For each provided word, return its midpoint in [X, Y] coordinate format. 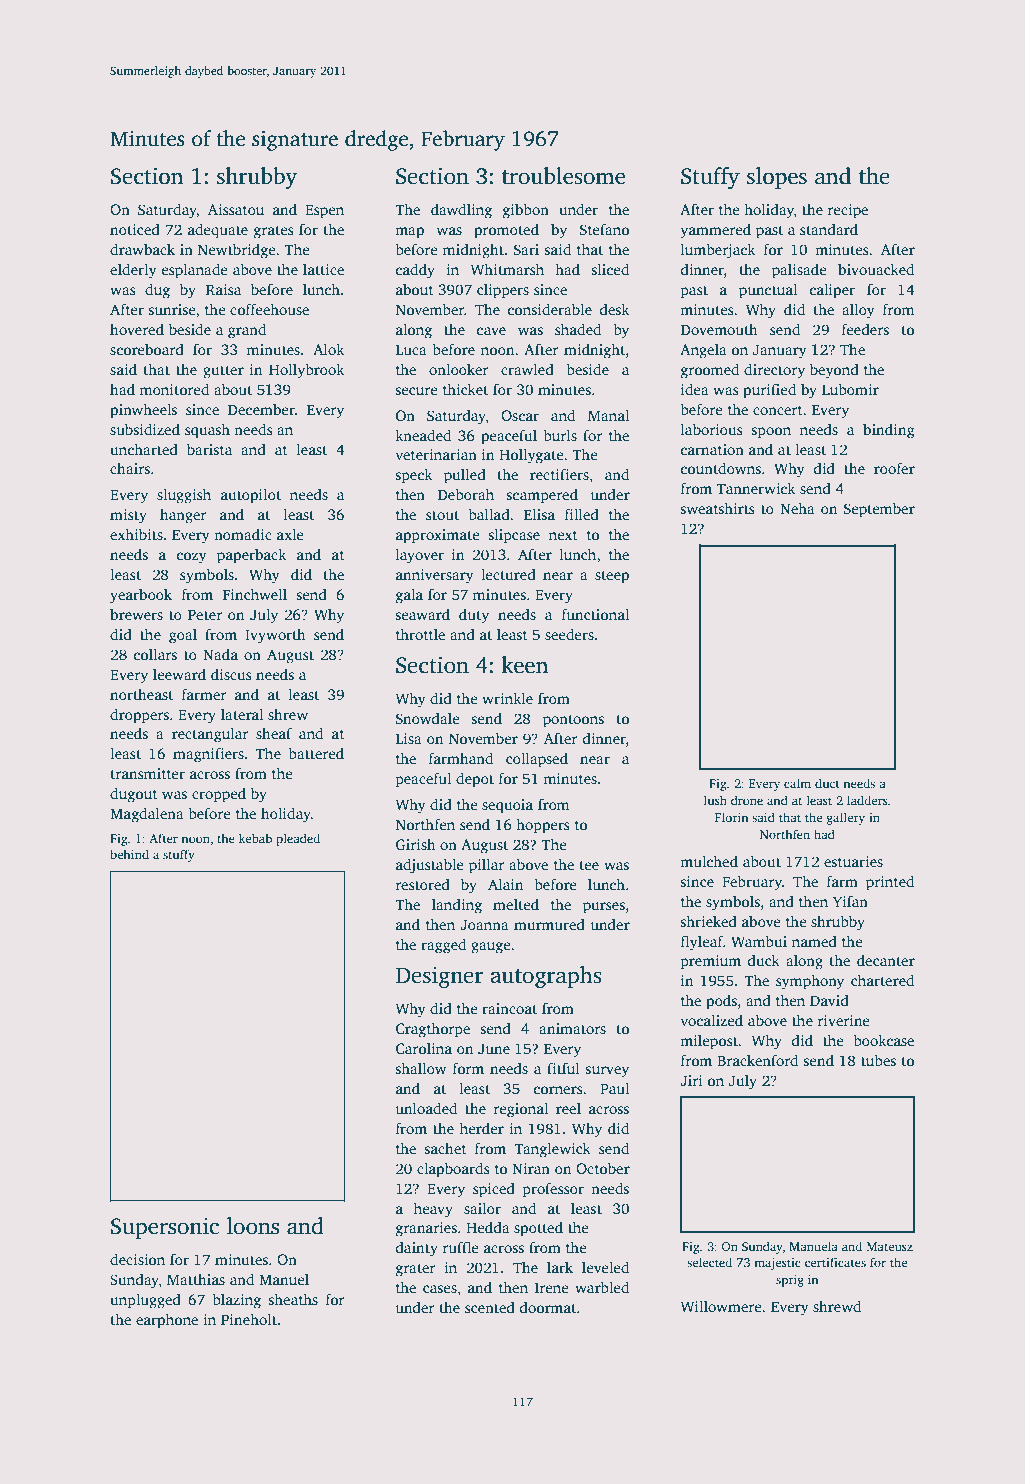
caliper [832, 291]
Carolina [424, 1048]
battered [316, 753]
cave [491, 331]
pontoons [573, 721]
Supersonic [165, 1228]
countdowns [721, 468]
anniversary [434, 576]
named [814, 941]
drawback [142, 249]
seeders [569, 634]
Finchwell [255, 594]
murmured [549, 924]
